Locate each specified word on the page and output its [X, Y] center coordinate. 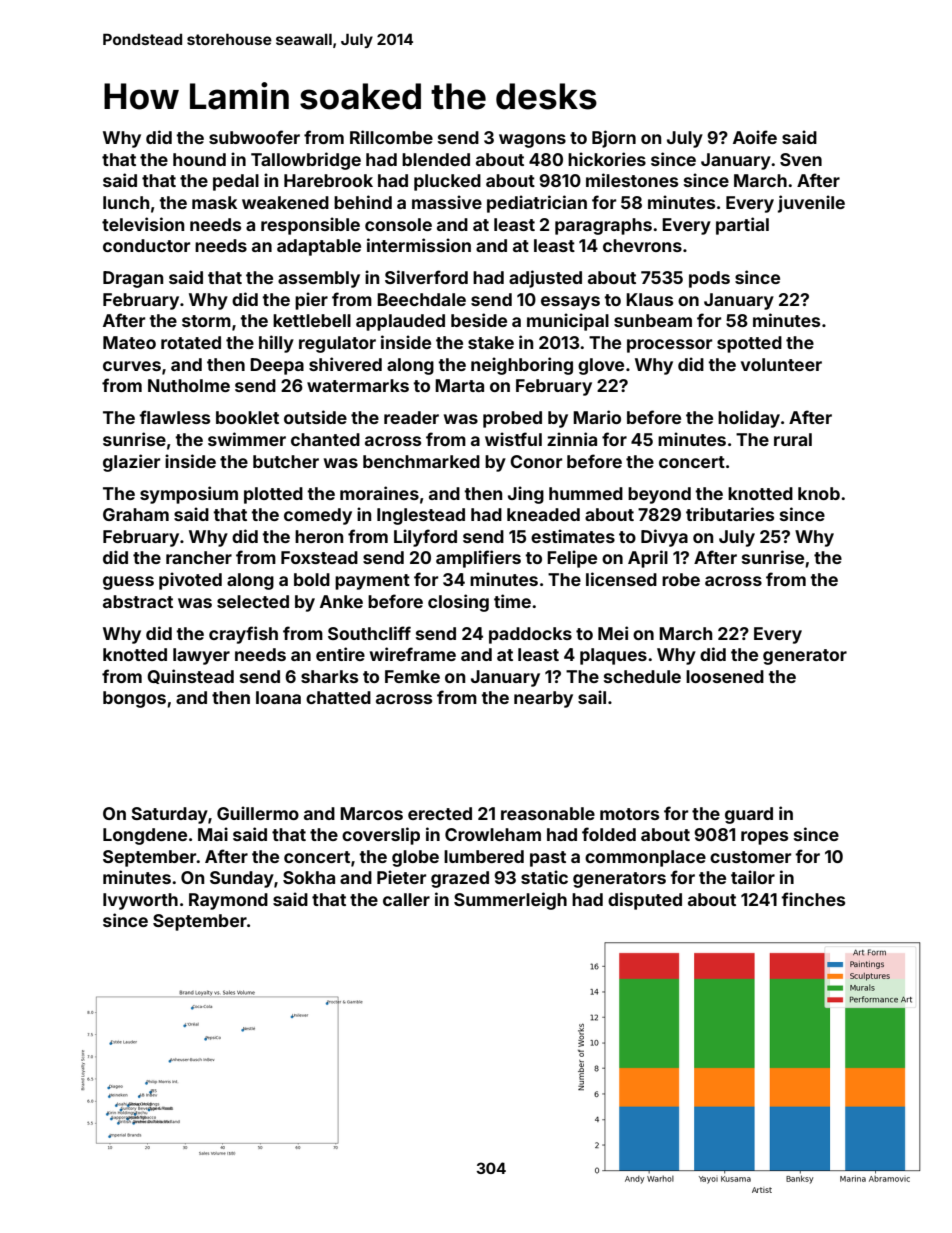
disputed [645, 901]
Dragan [133, 279]
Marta [459, 385]
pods [709, 279]
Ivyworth [140, 901]
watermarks [358, 385]
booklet [247, 417]
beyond [659, 495]
